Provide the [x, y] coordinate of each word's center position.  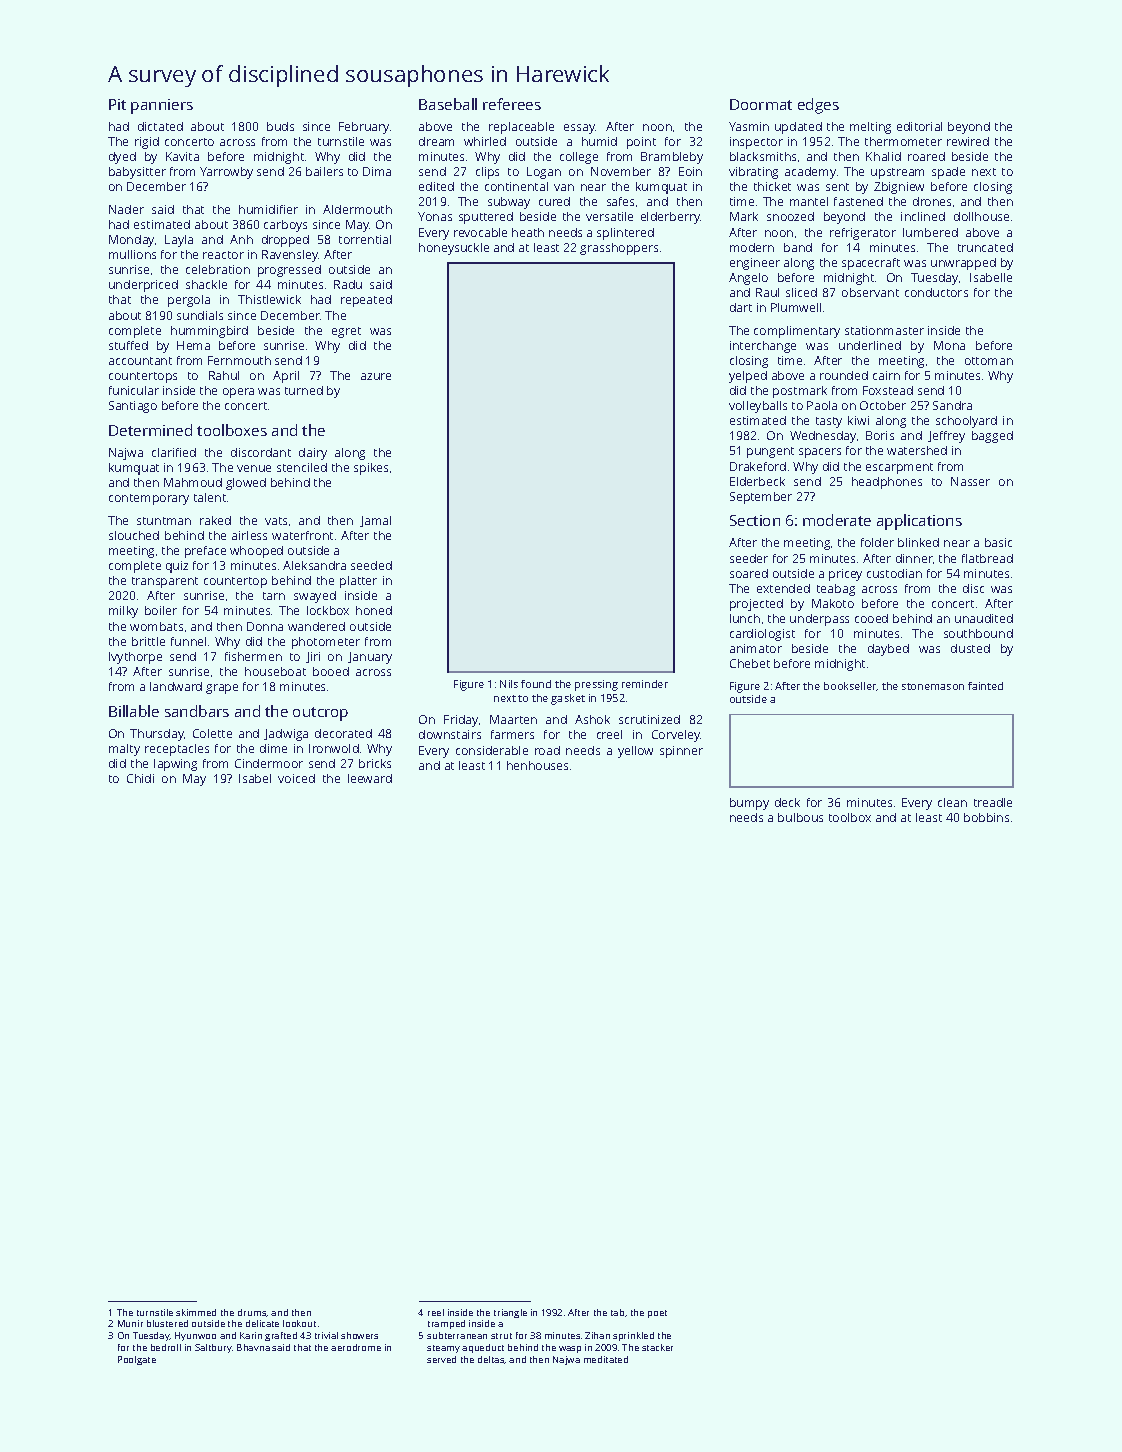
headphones [887, 483]
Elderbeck [757, 481]
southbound [978, 633]
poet [657, 1314]
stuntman [164, 521]
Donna [265, 626]
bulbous [800, 817]
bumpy [749, 804]
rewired [968, 141]
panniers [162, 106]
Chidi [140, 778]
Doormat [761, 104]
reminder [645, 684]
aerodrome [356, 1347]
